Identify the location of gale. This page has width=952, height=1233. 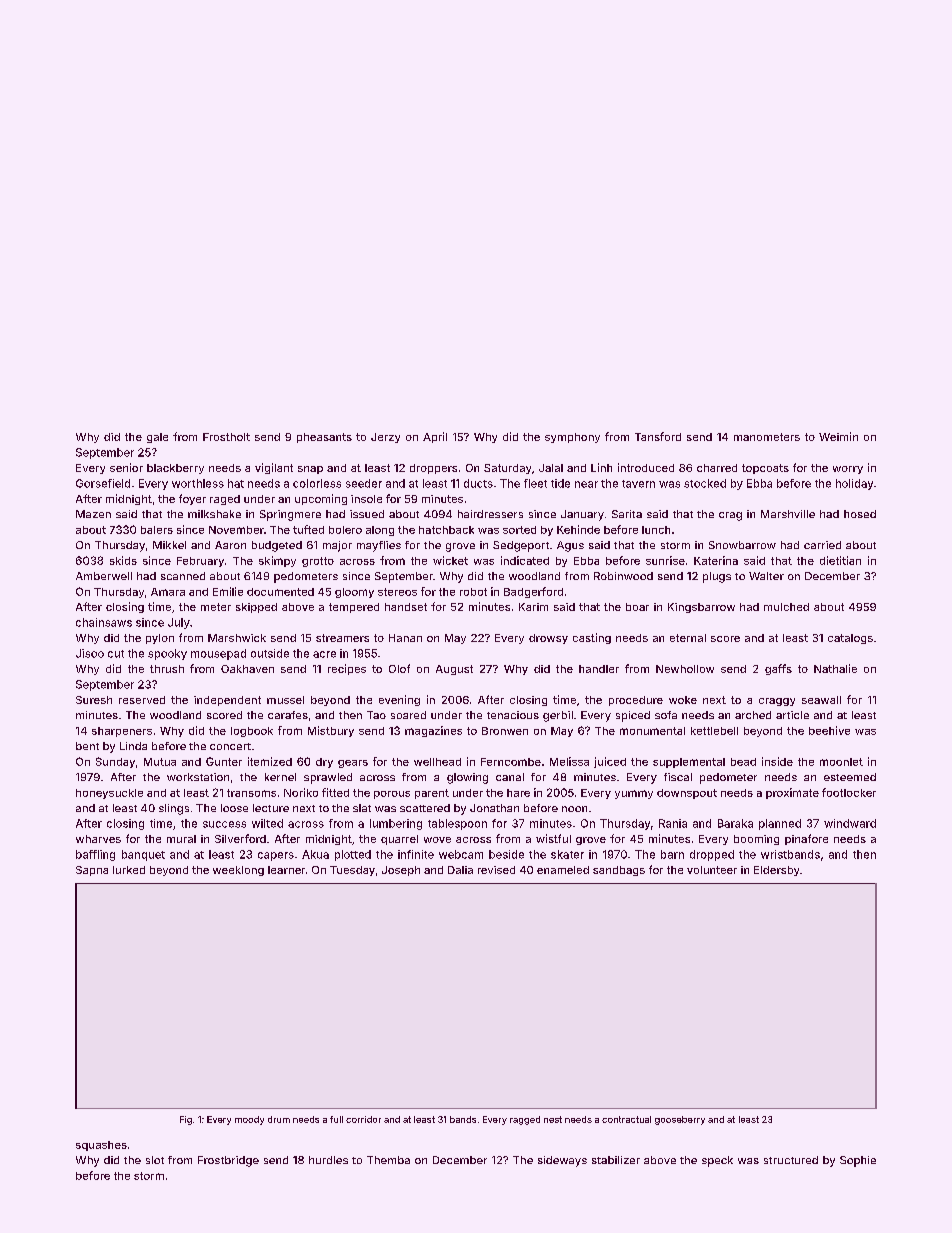
(157, 438).
